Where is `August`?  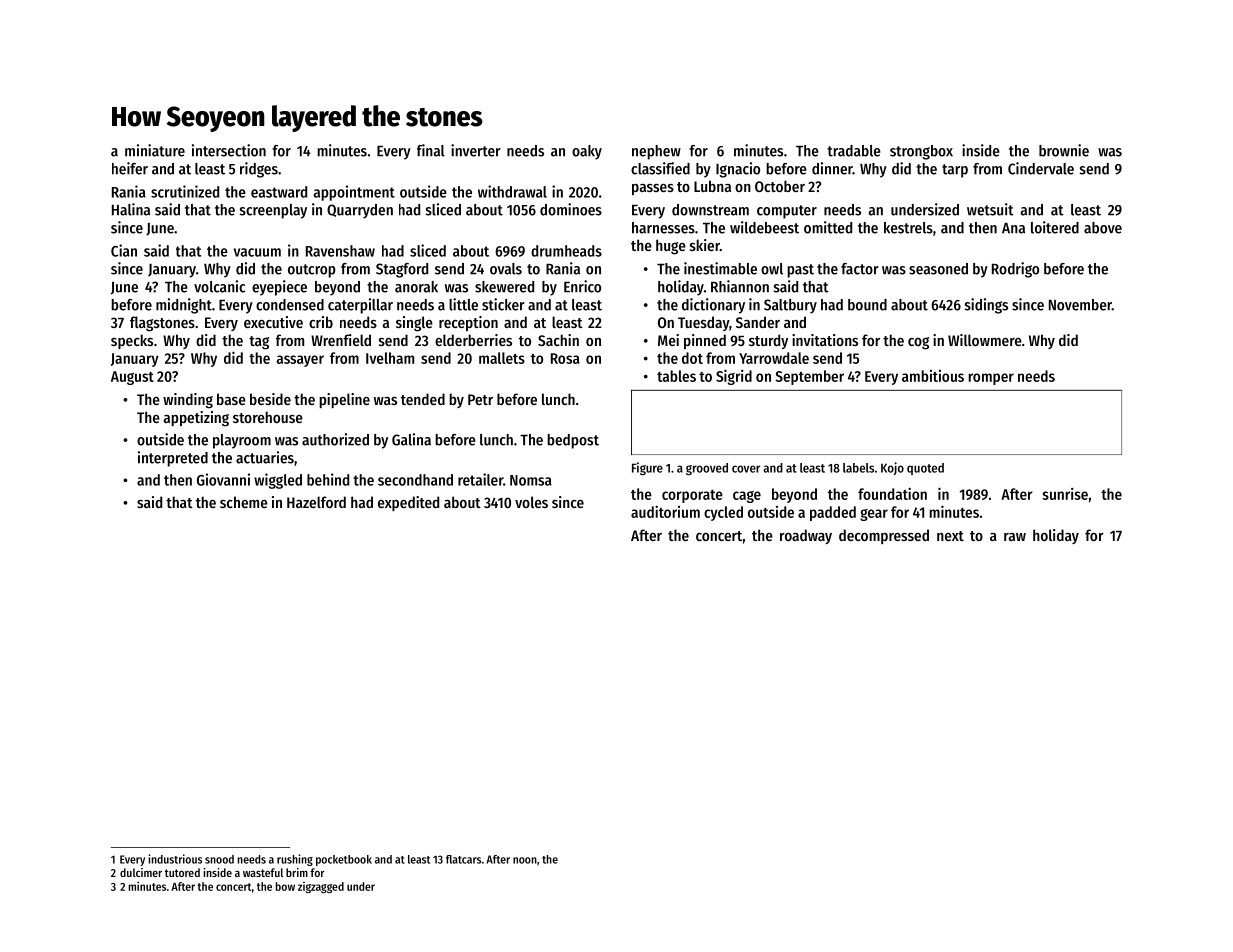
August is located at coordinates (132, 378).
